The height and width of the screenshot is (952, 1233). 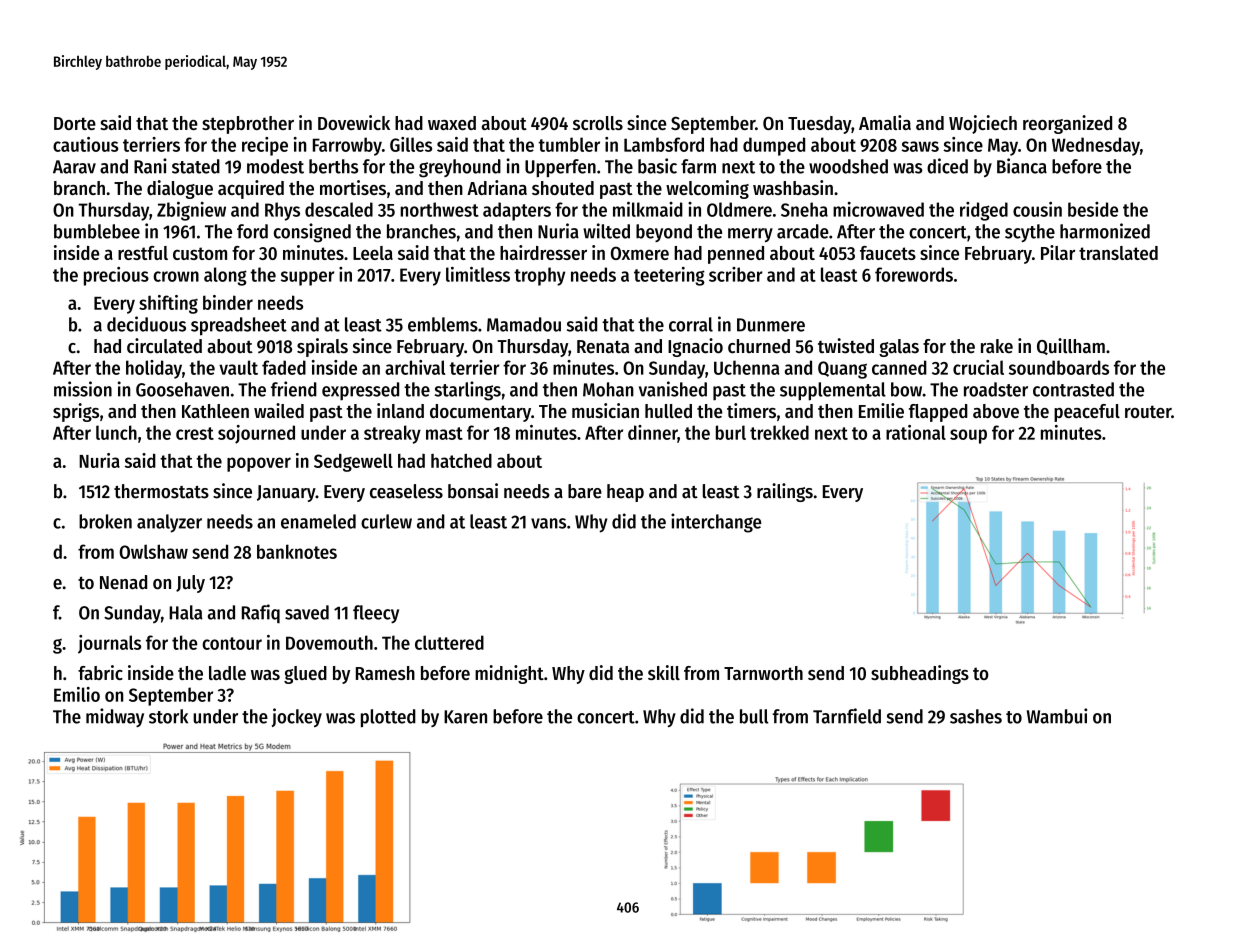 What do you see at coordinates (77, 694) in the screenshot?
I see `Emilio` at bounding box center [77, 694].
